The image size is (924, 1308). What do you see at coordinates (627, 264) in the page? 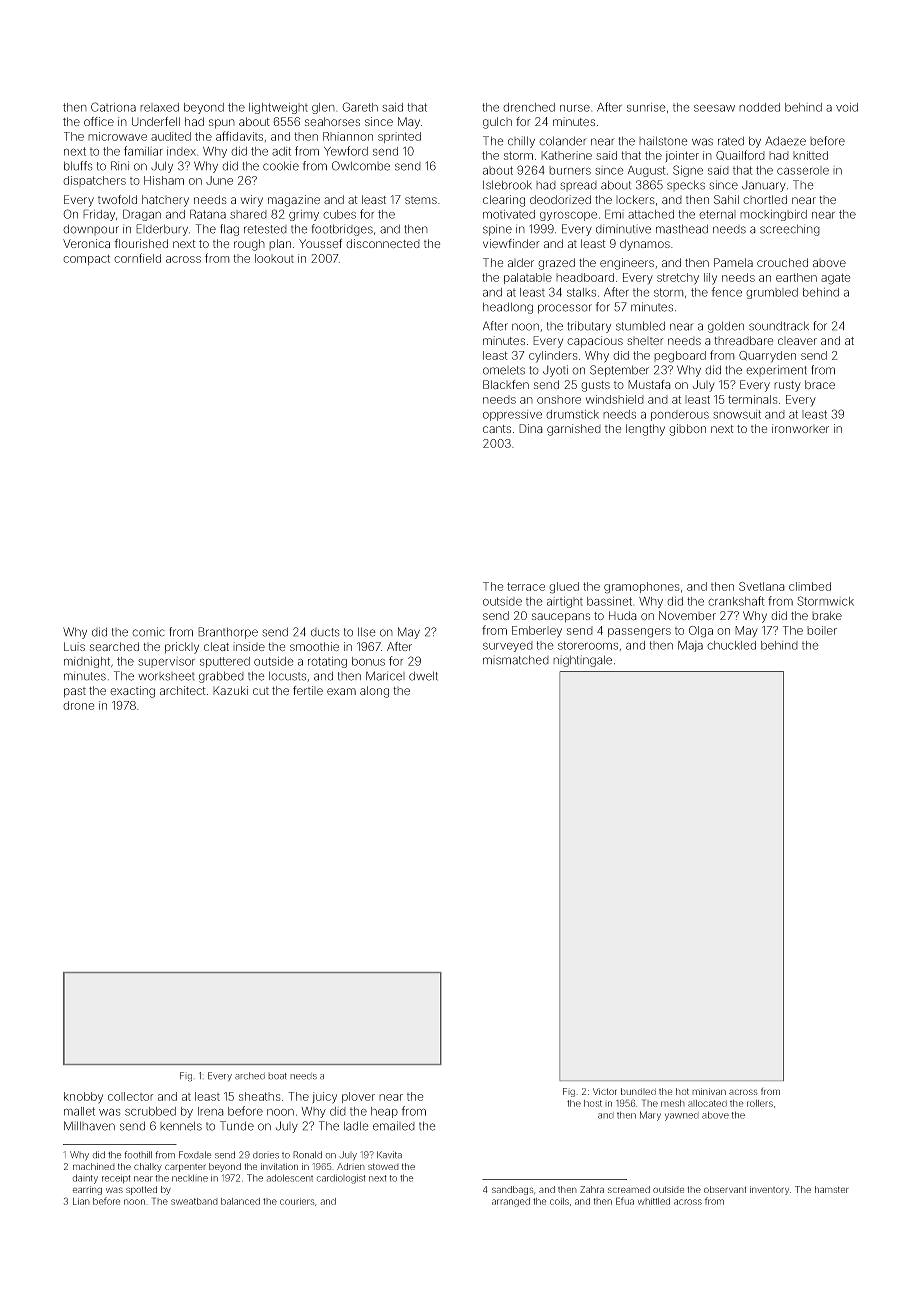
I see `engineers` at bounding box center [627, 264].
